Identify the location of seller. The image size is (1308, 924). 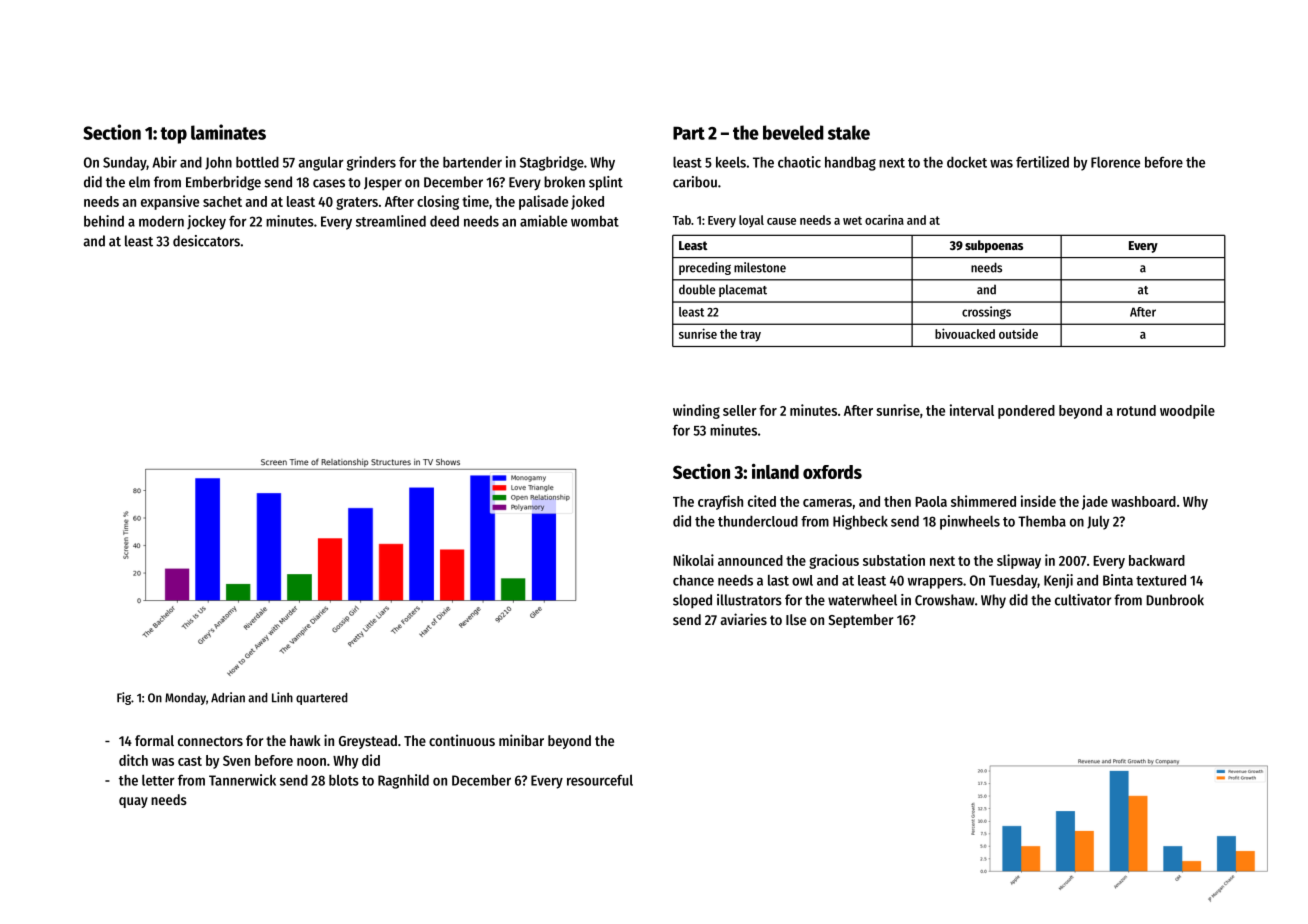
(740, 410).
